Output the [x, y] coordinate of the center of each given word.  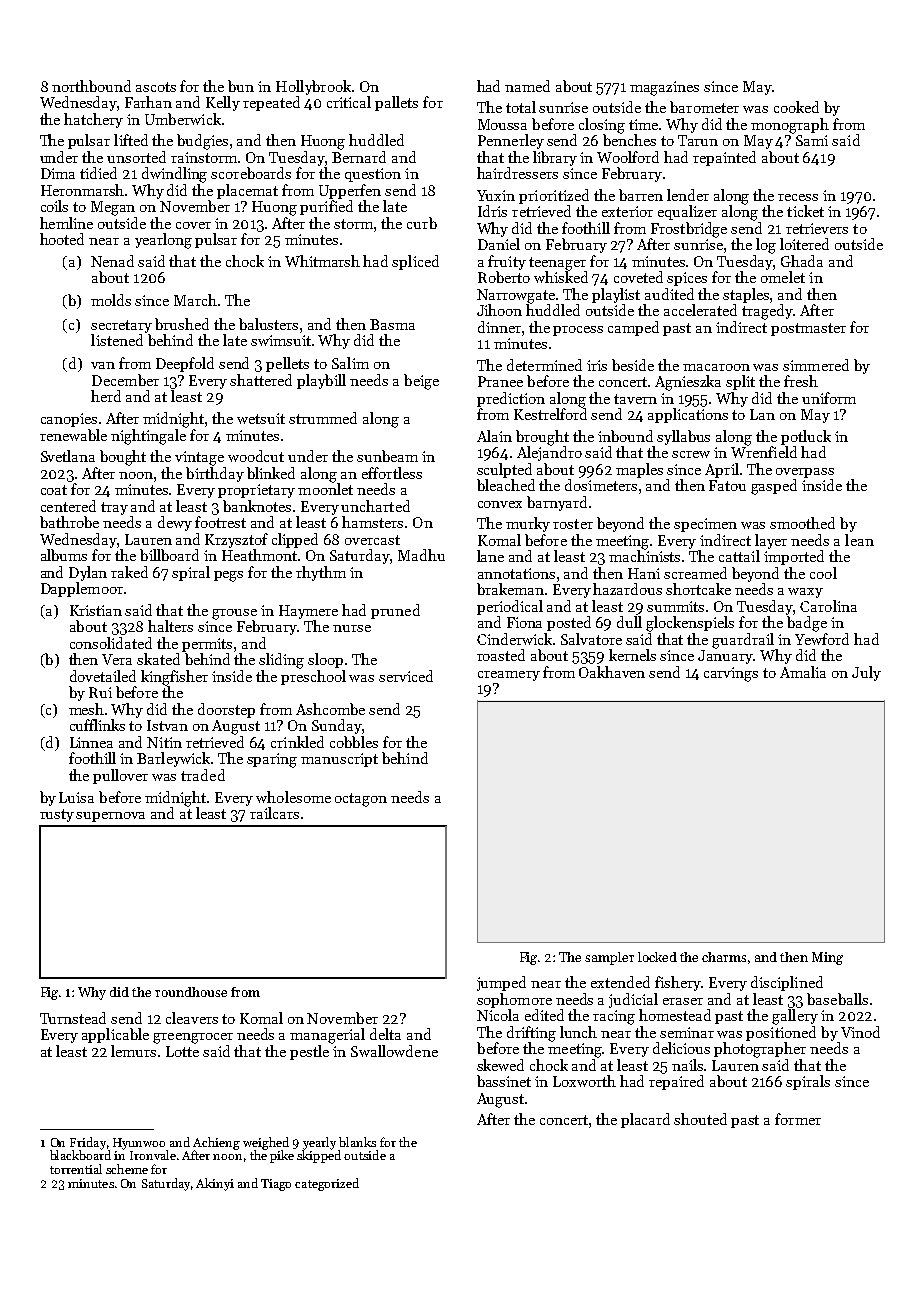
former [798, 1119]
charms [724, 957]
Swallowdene [394, 1051]
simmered [816, 365]
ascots [156, 87]
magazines [664, 88]
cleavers [192, 1018]
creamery [509, 676]
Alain [494, 436]
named [527, 86]
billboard [169, 555]
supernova [110, 817]
